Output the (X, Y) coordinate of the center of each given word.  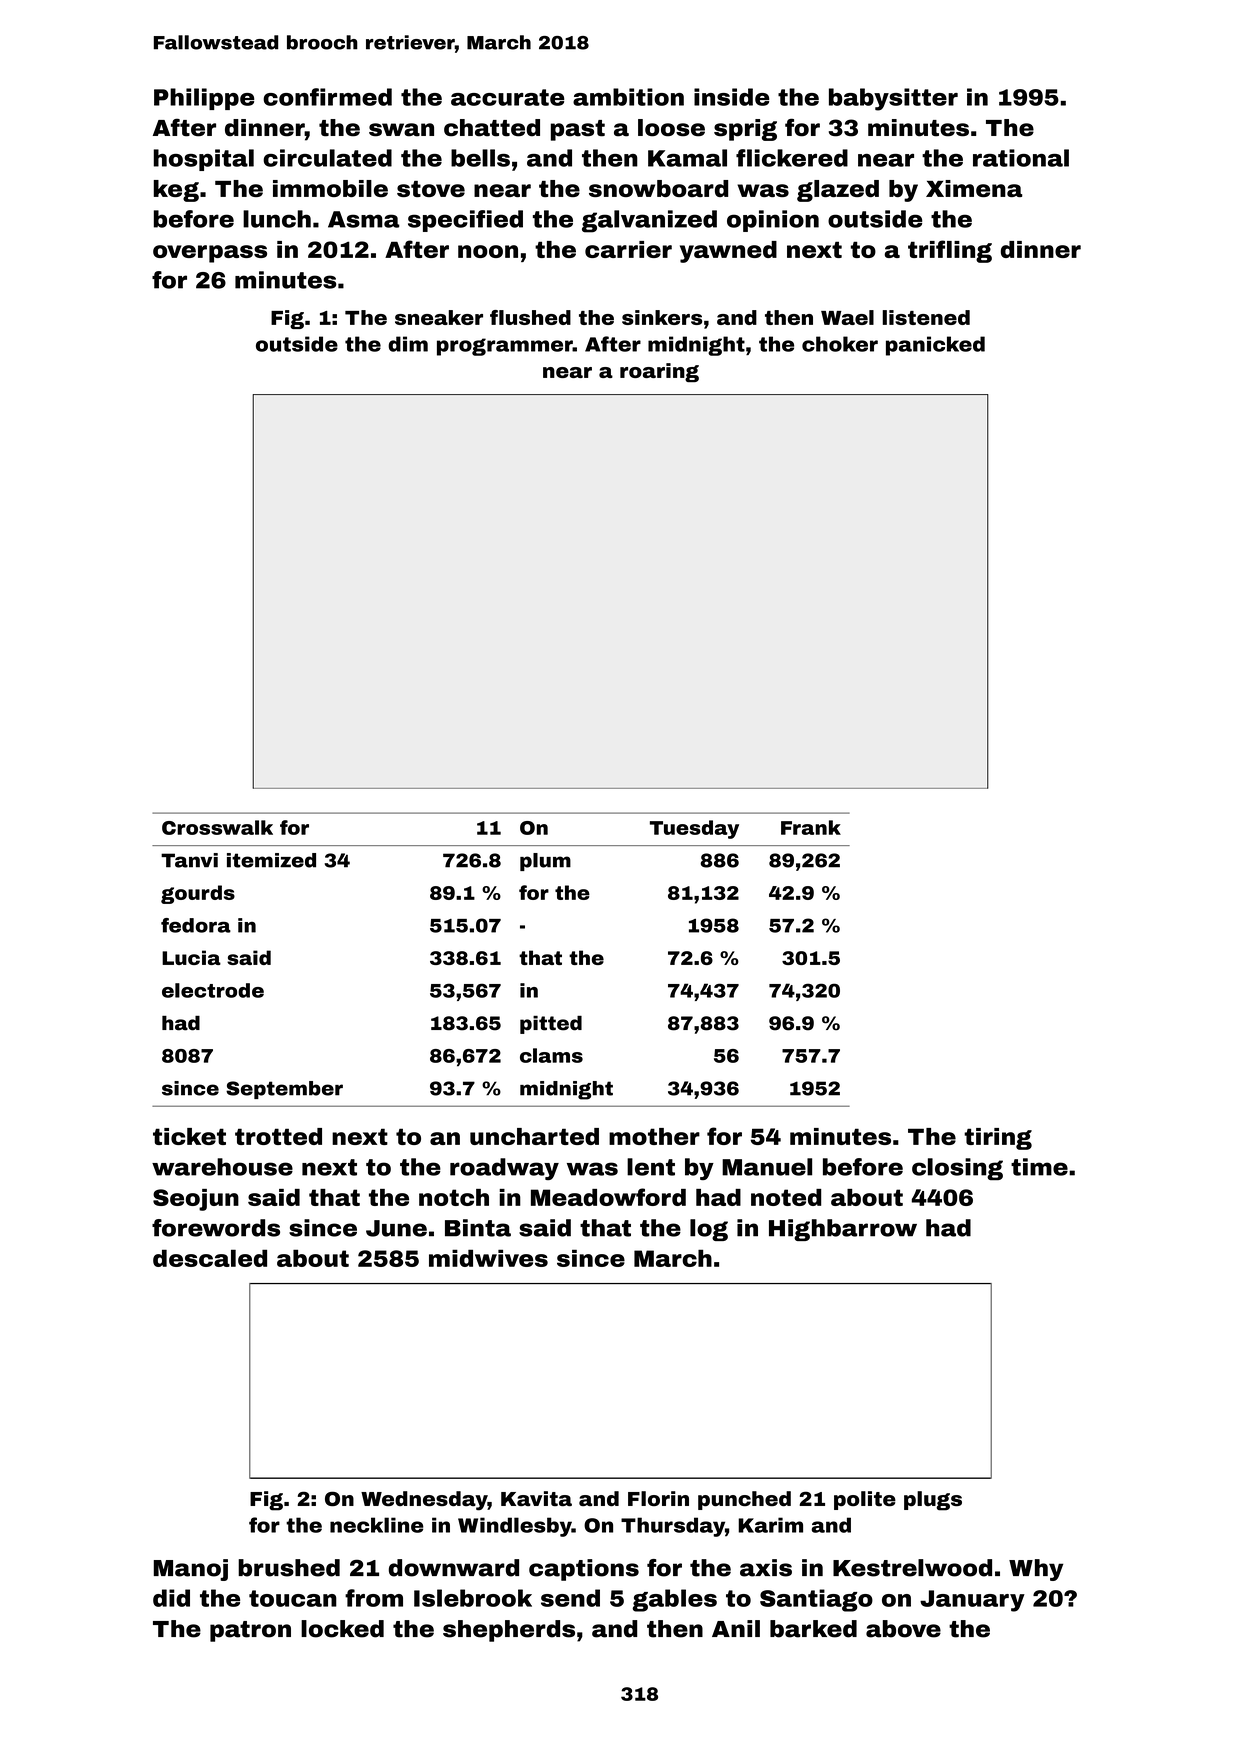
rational (1021, 158)
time (1039, 1167)
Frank (811, 827)
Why (1036, 1570)
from (374, 1598)
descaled (210, 1258)
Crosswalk (217, 827)
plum (545, 862)
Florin (658, 1498)
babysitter (893, 99)
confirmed (327, 97)
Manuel (767, 1167)
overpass (210, 254)
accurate (507, 97)
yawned (728, 252)
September (284, 1090)
